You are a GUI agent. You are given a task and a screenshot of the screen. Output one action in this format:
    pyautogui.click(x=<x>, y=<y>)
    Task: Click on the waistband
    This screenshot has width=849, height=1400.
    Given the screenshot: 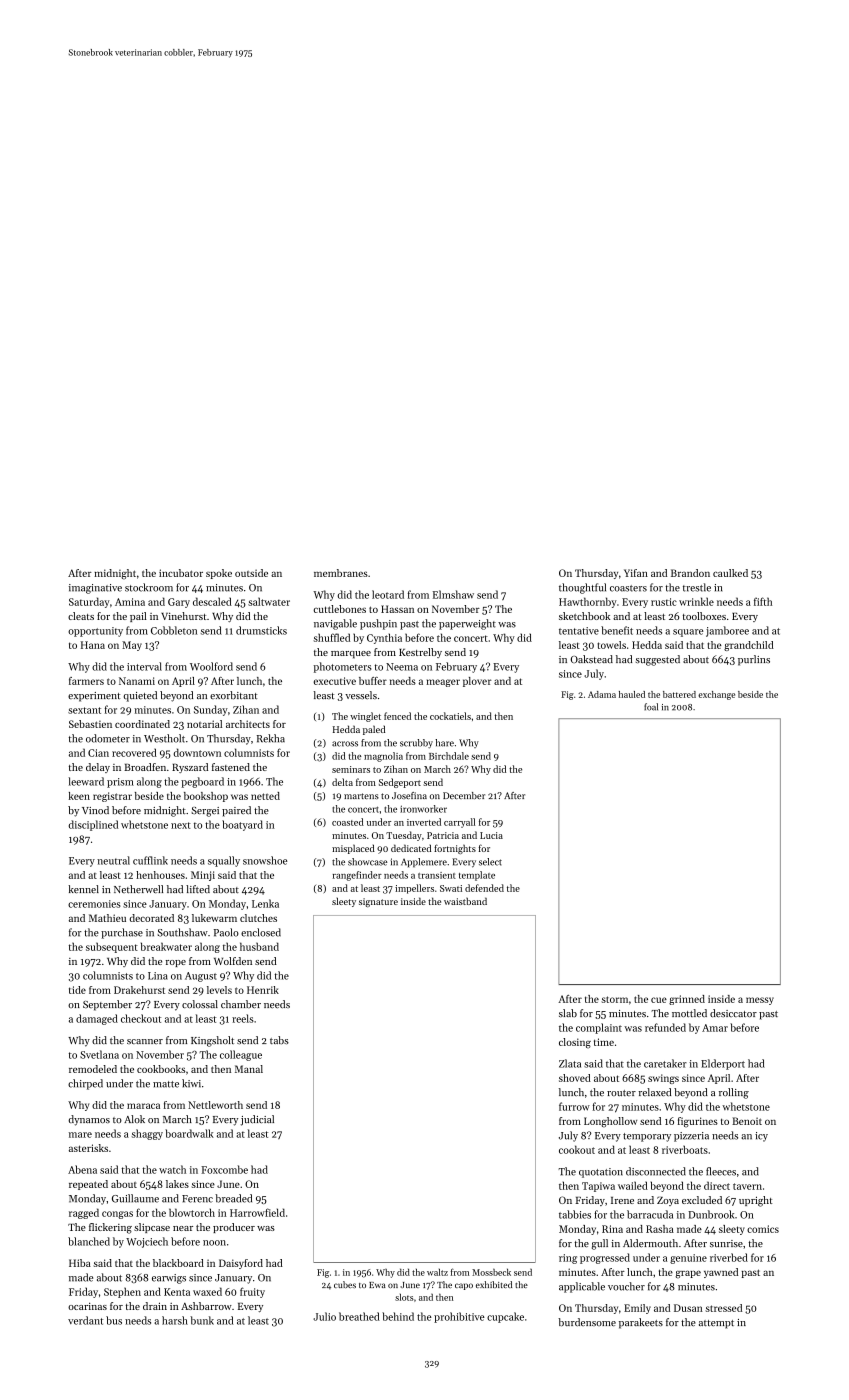 What is the action you would take?
    pyautogui.click(x=465, y=901)
